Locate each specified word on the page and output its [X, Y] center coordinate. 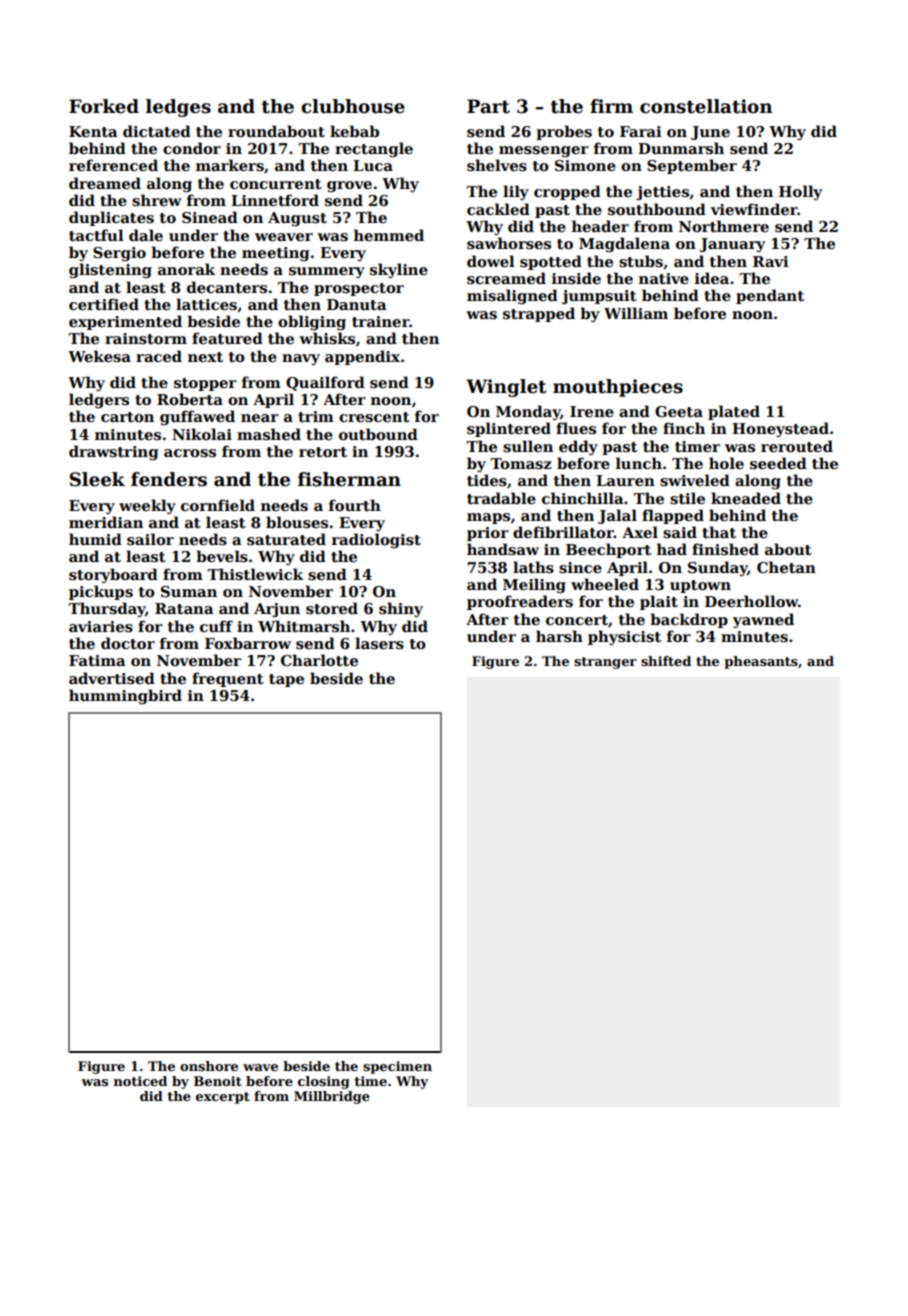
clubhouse [353, 106]
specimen [397, 1067]
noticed [140, 1081]
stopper [205, 384]
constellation [706, 106]
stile [687, 498]
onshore [209, 1066]
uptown [700, 586]
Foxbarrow [248, 643]
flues [576, 428]
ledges [178, 108]
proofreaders [520, 602]
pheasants [761, 662]
